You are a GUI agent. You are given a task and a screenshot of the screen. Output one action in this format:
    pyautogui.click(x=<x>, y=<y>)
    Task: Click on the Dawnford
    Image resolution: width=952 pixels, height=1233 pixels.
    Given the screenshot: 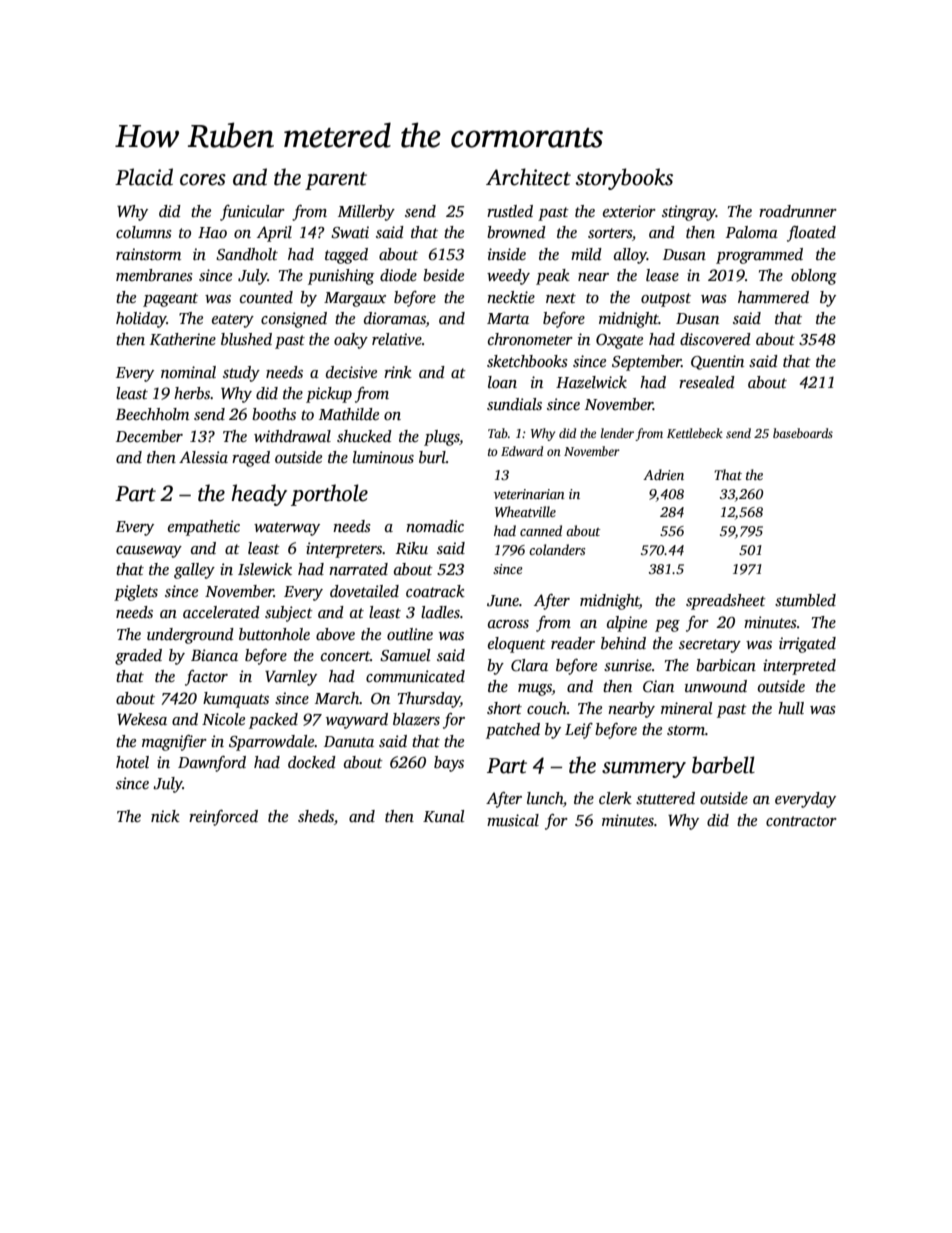 What is the action you would take?
    pyautogui.click(x=212, y=764)
